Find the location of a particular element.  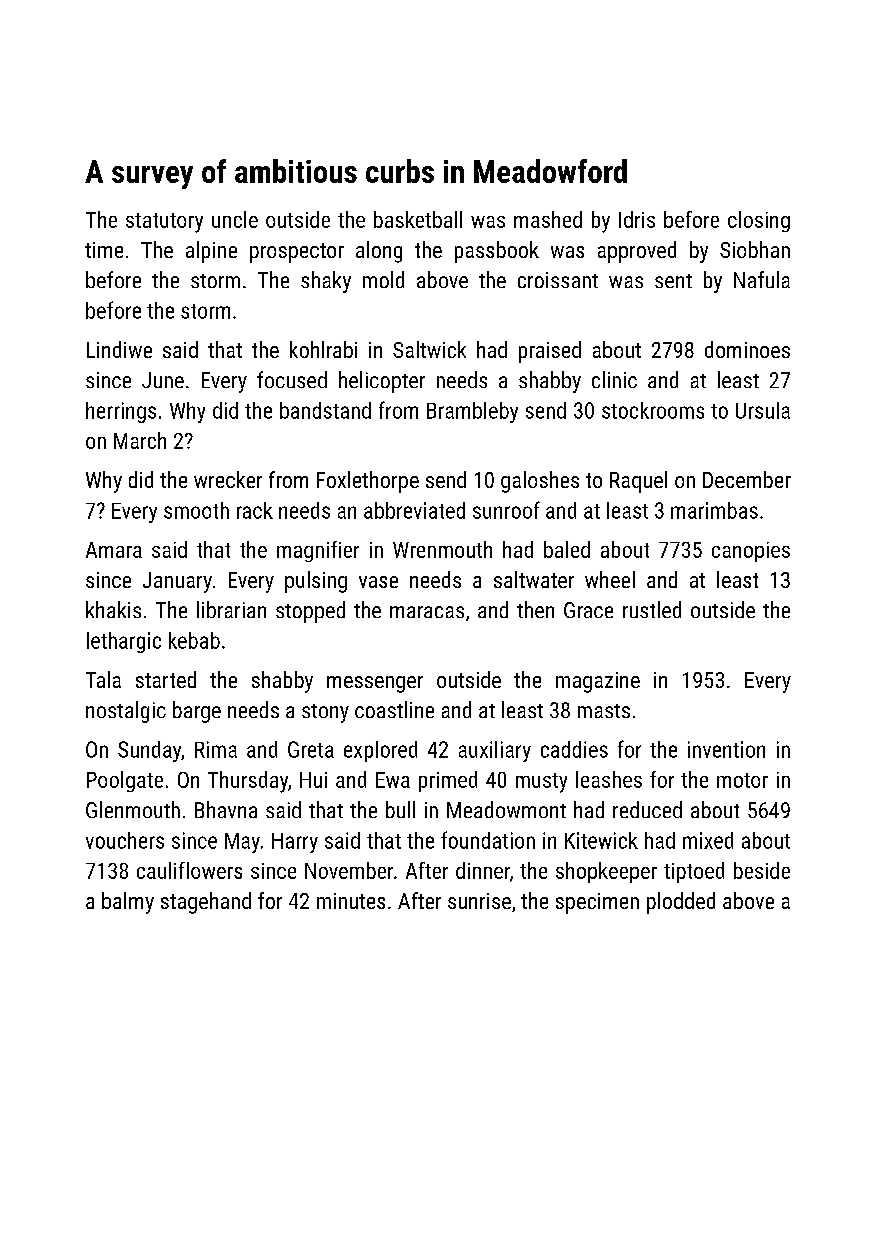

time is located at coordinates (104, 250).
